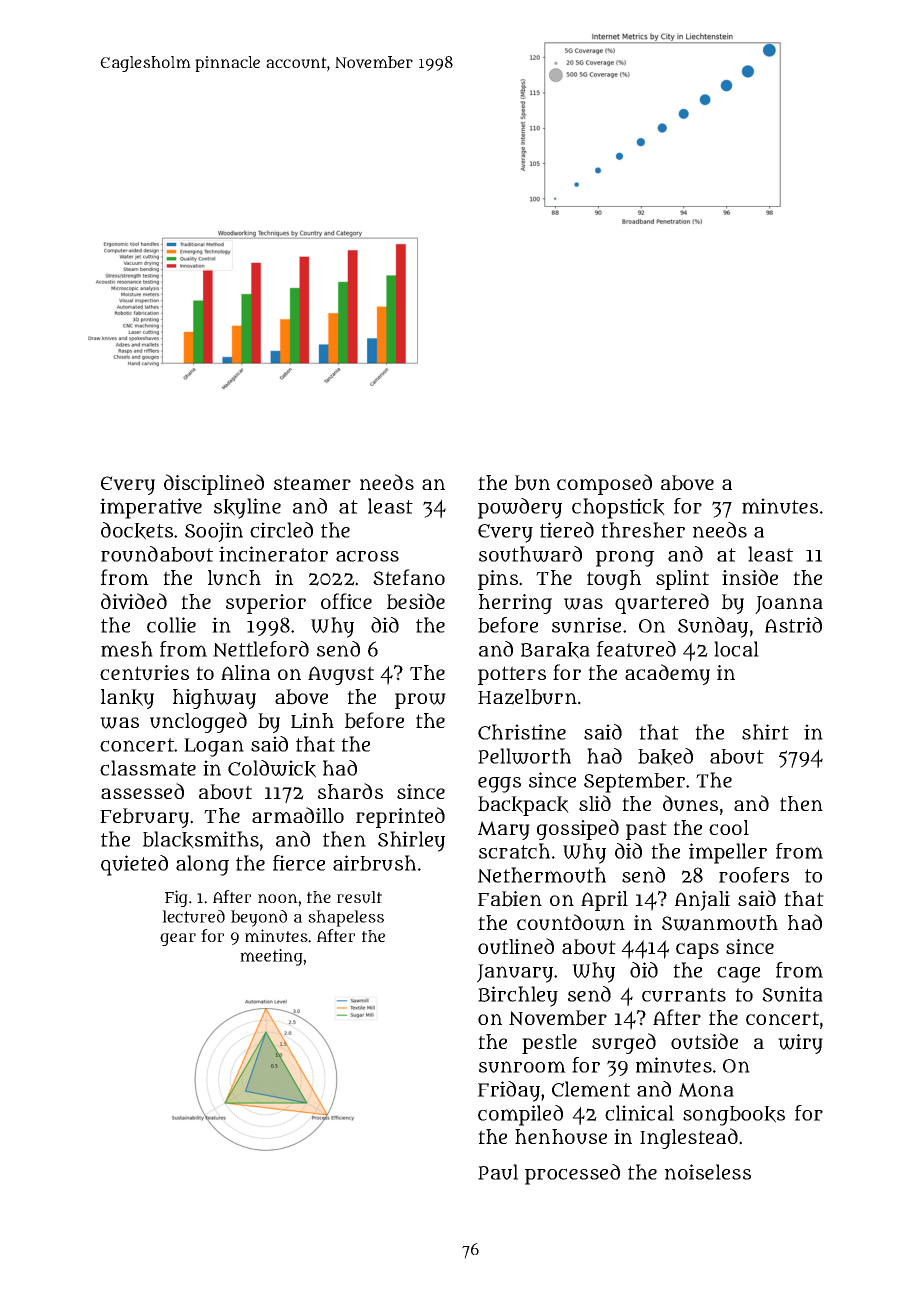  Describe the element at coordinates (498, 1172) in the image. I see `Paul` at that location.
